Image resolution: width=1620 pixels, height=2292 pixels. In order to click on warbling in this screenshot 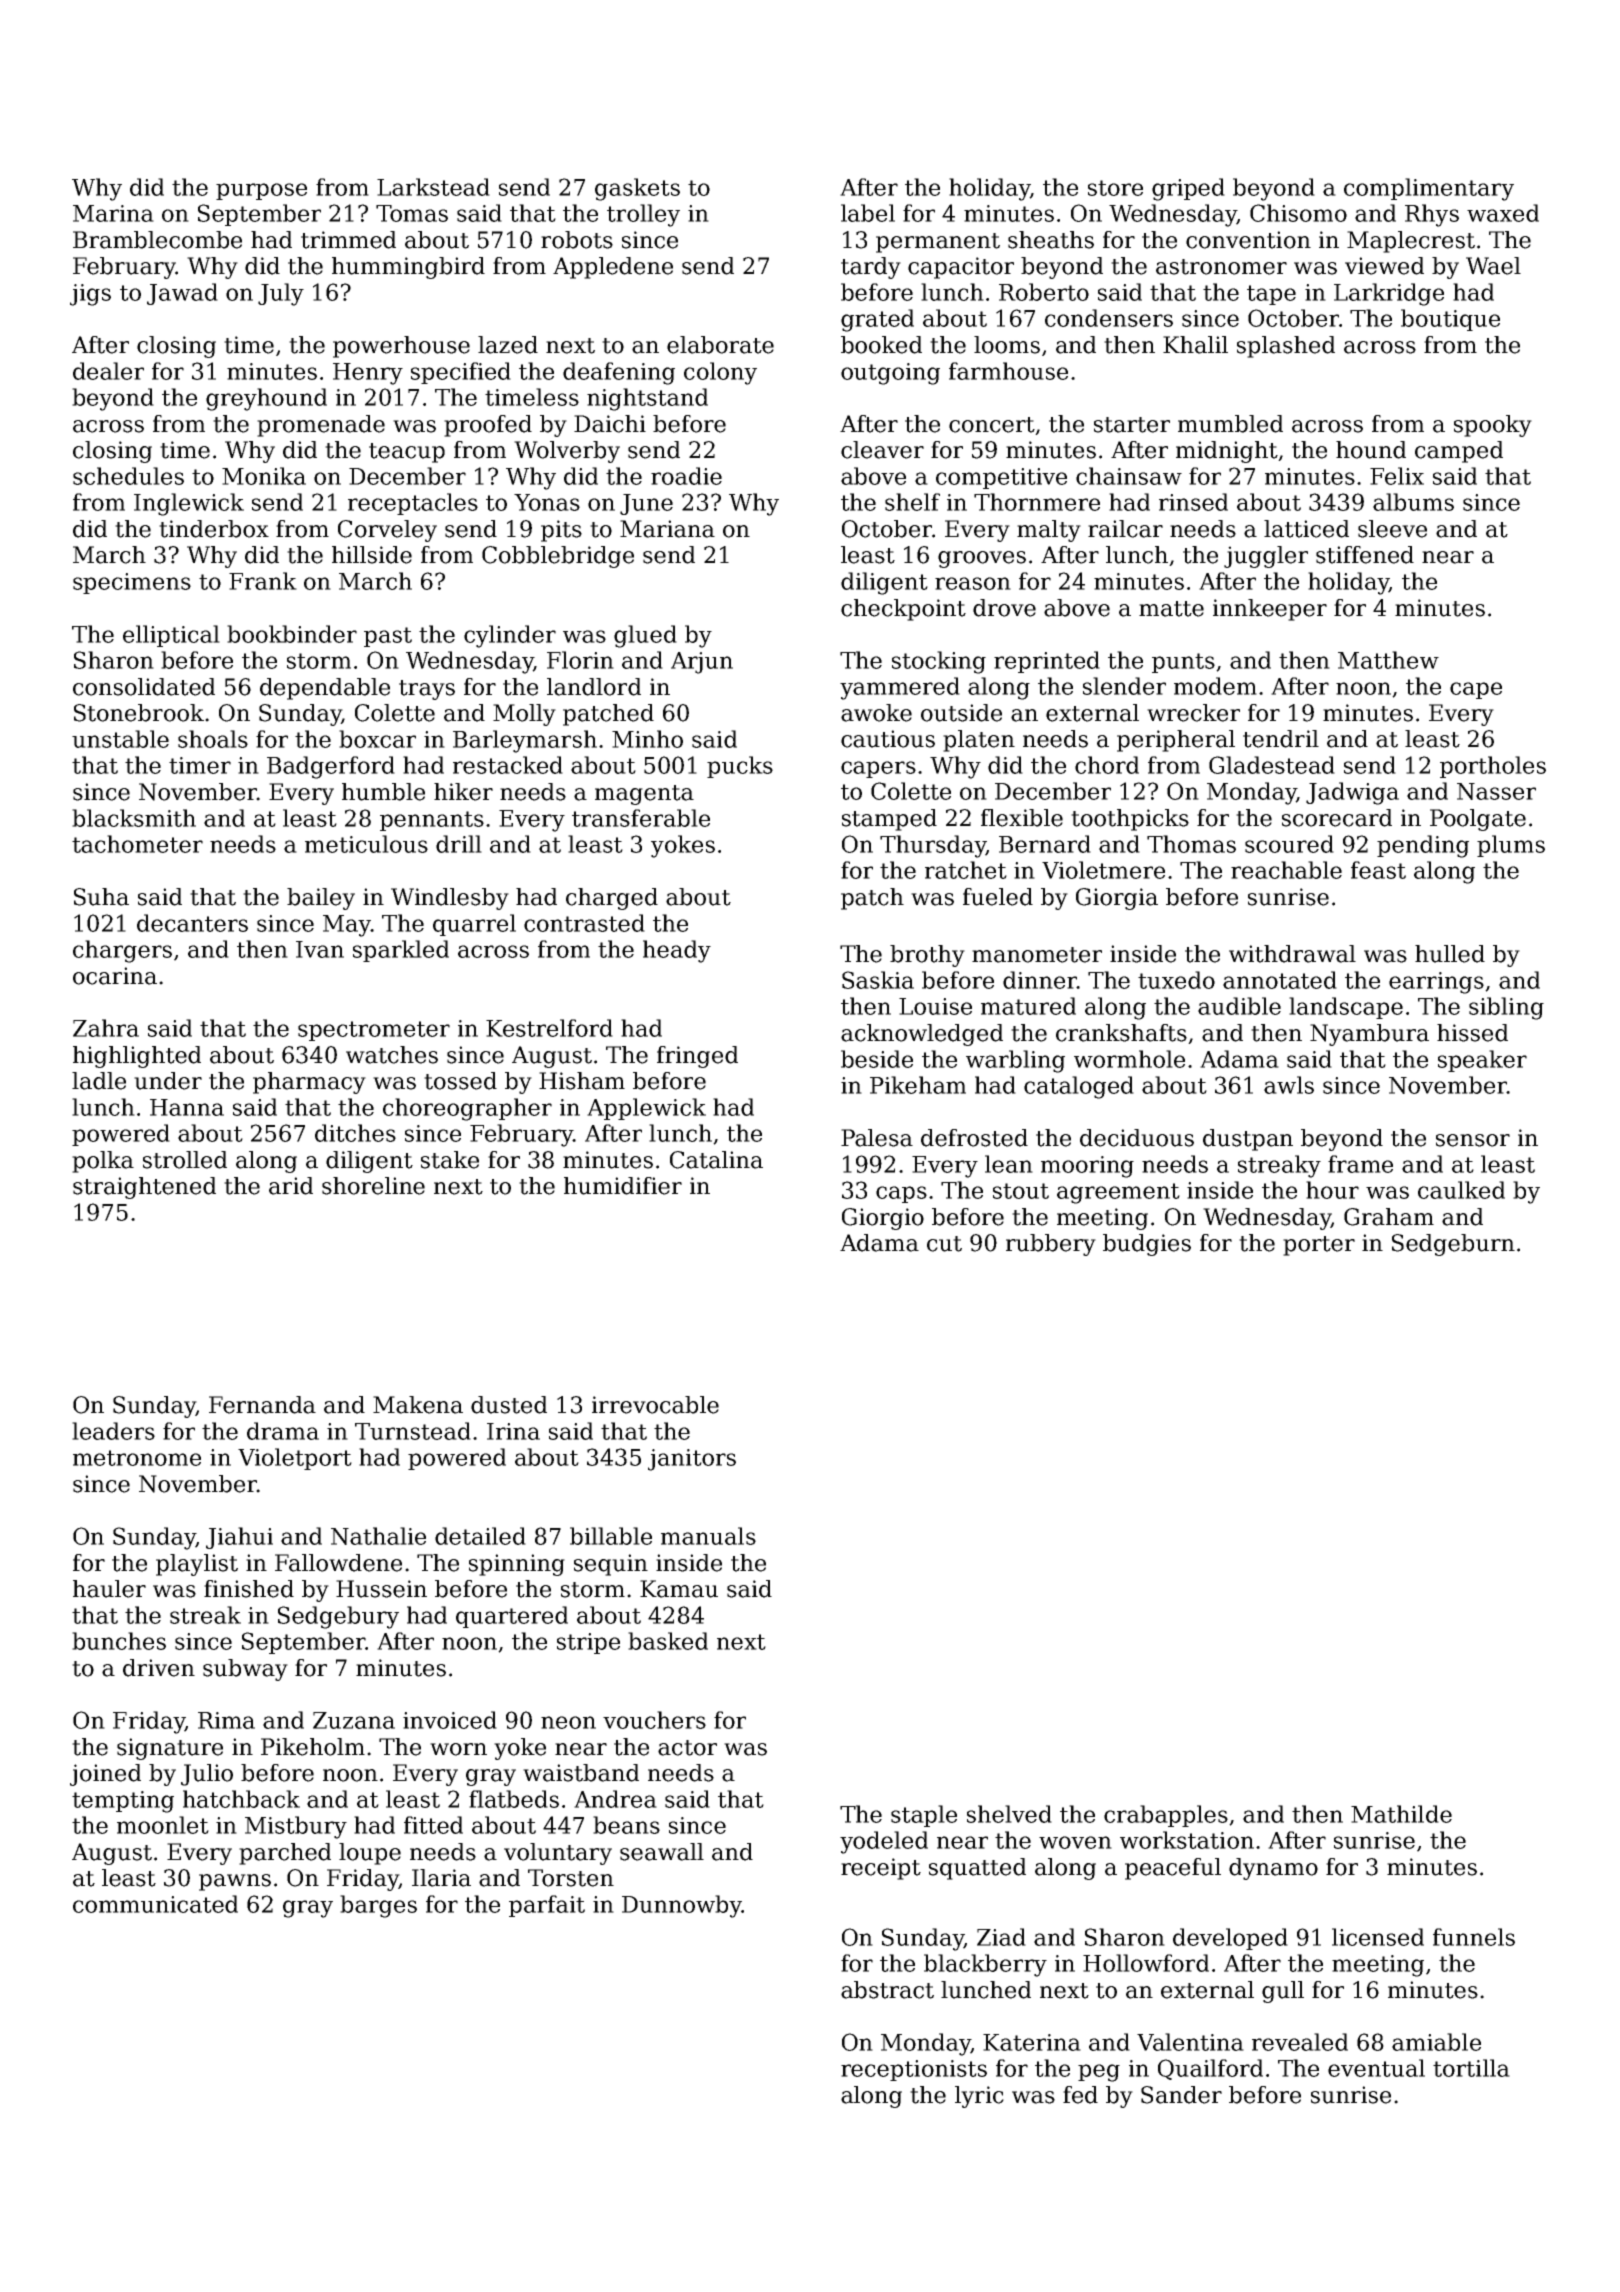, I will do `click(1015, 1061)`.
